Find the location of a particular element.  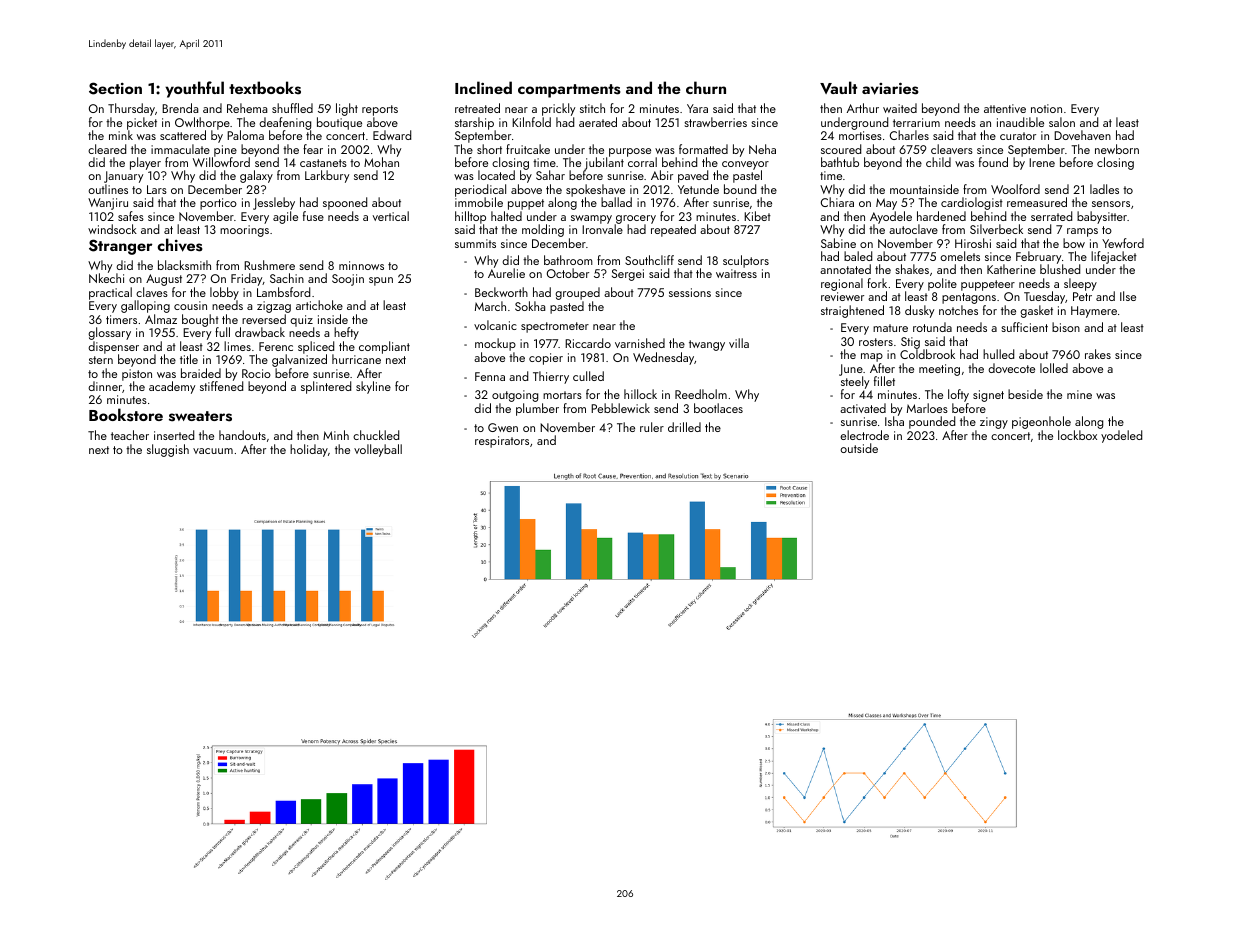

cardiologist is located at coordinates (972, 203).
